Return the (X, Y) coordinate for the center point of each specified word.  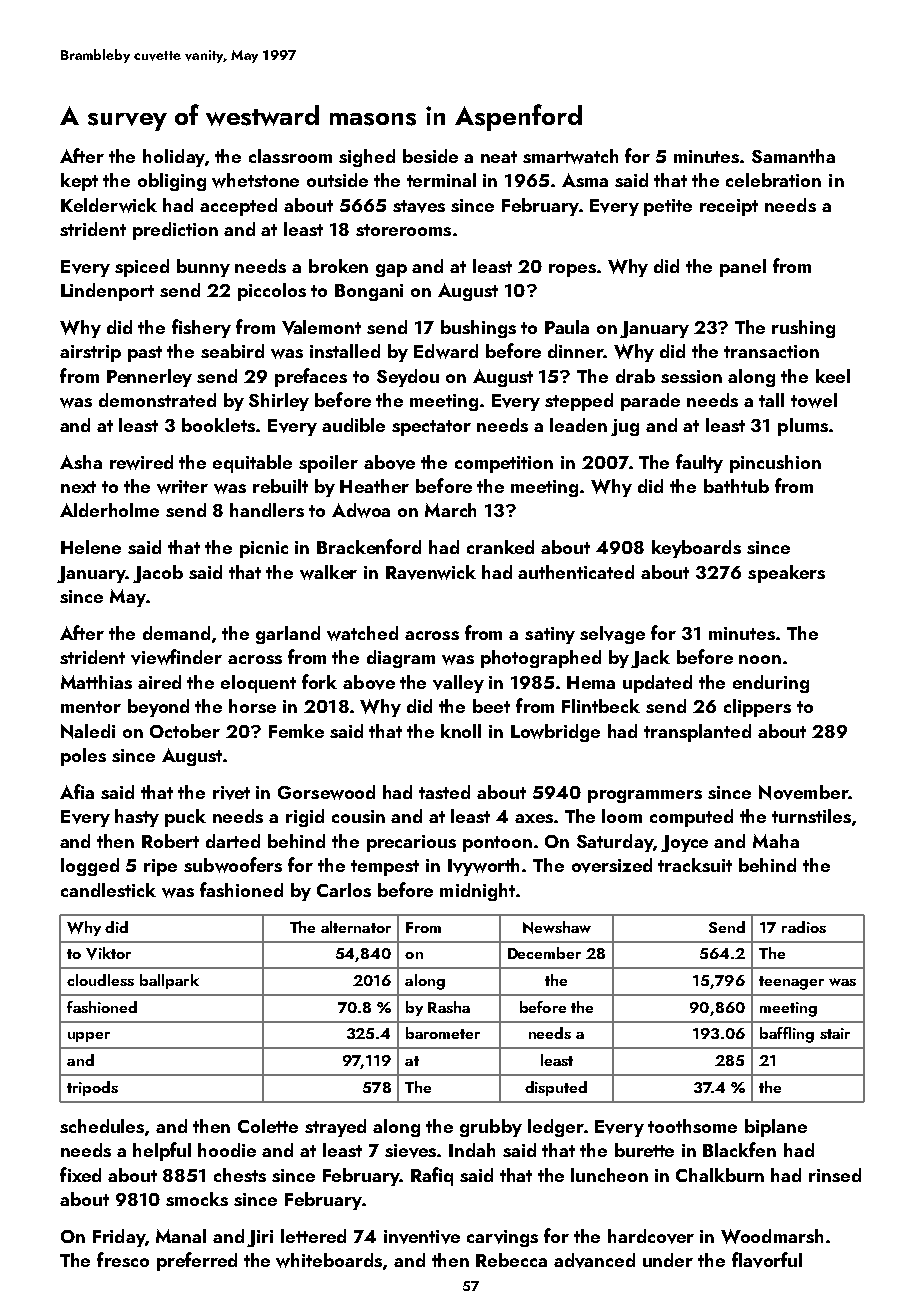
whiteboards (329, 1260)
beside (430, 156)
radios (804, 927)
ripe (160, 867)
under (668, 1260)
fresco (123, 1259)
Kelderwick (109, 205)
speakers (786, 574)
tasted (444, 792)
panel (743, 268)
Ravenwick (431, 572)
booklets (218, 425)
